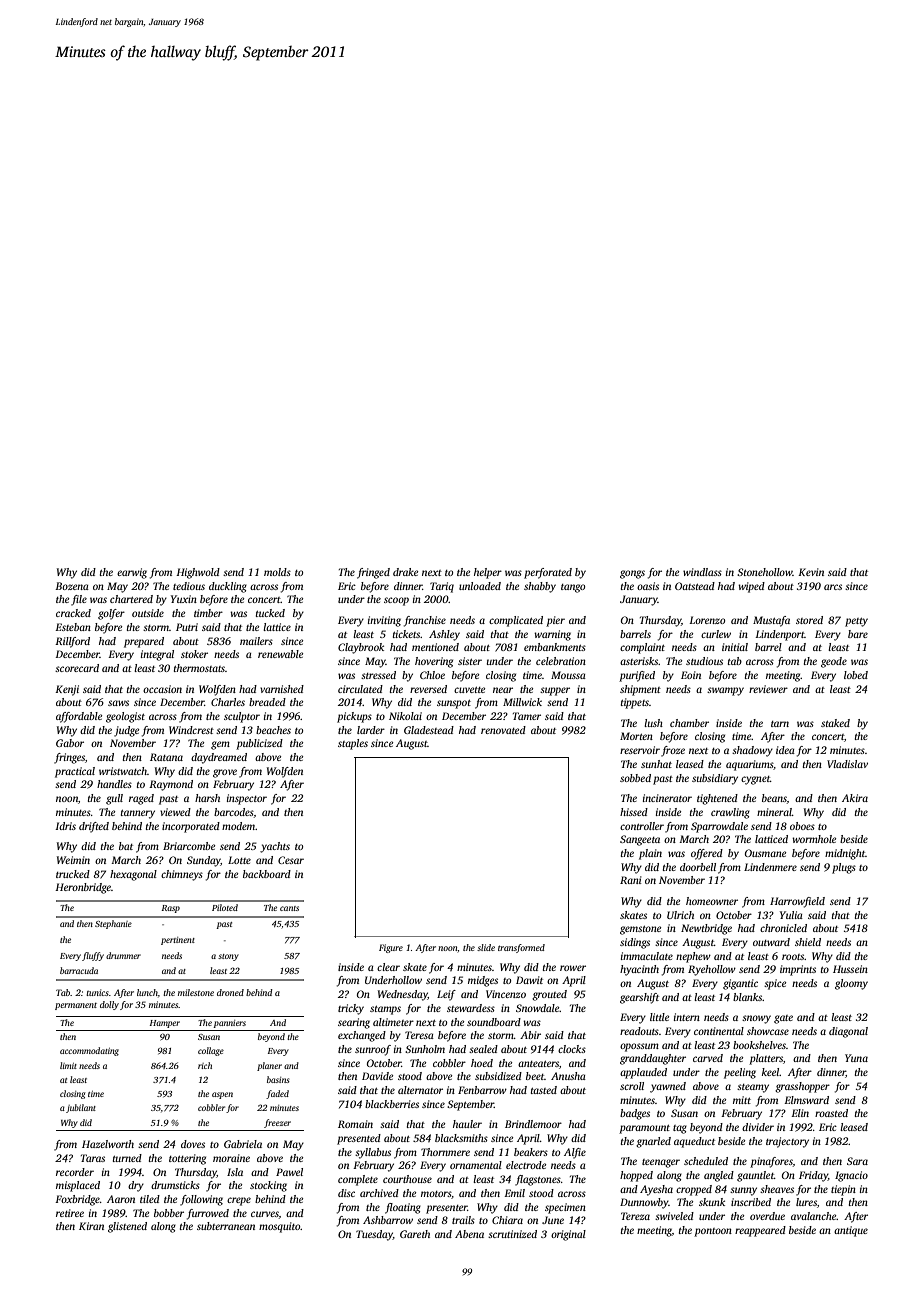 Image resolution: width=924 pixels, height=1308 pixels. What do you see at coordinates (127, 1227) in the screenshot?
I see `glistened` at bounding box center [127, 1227].
